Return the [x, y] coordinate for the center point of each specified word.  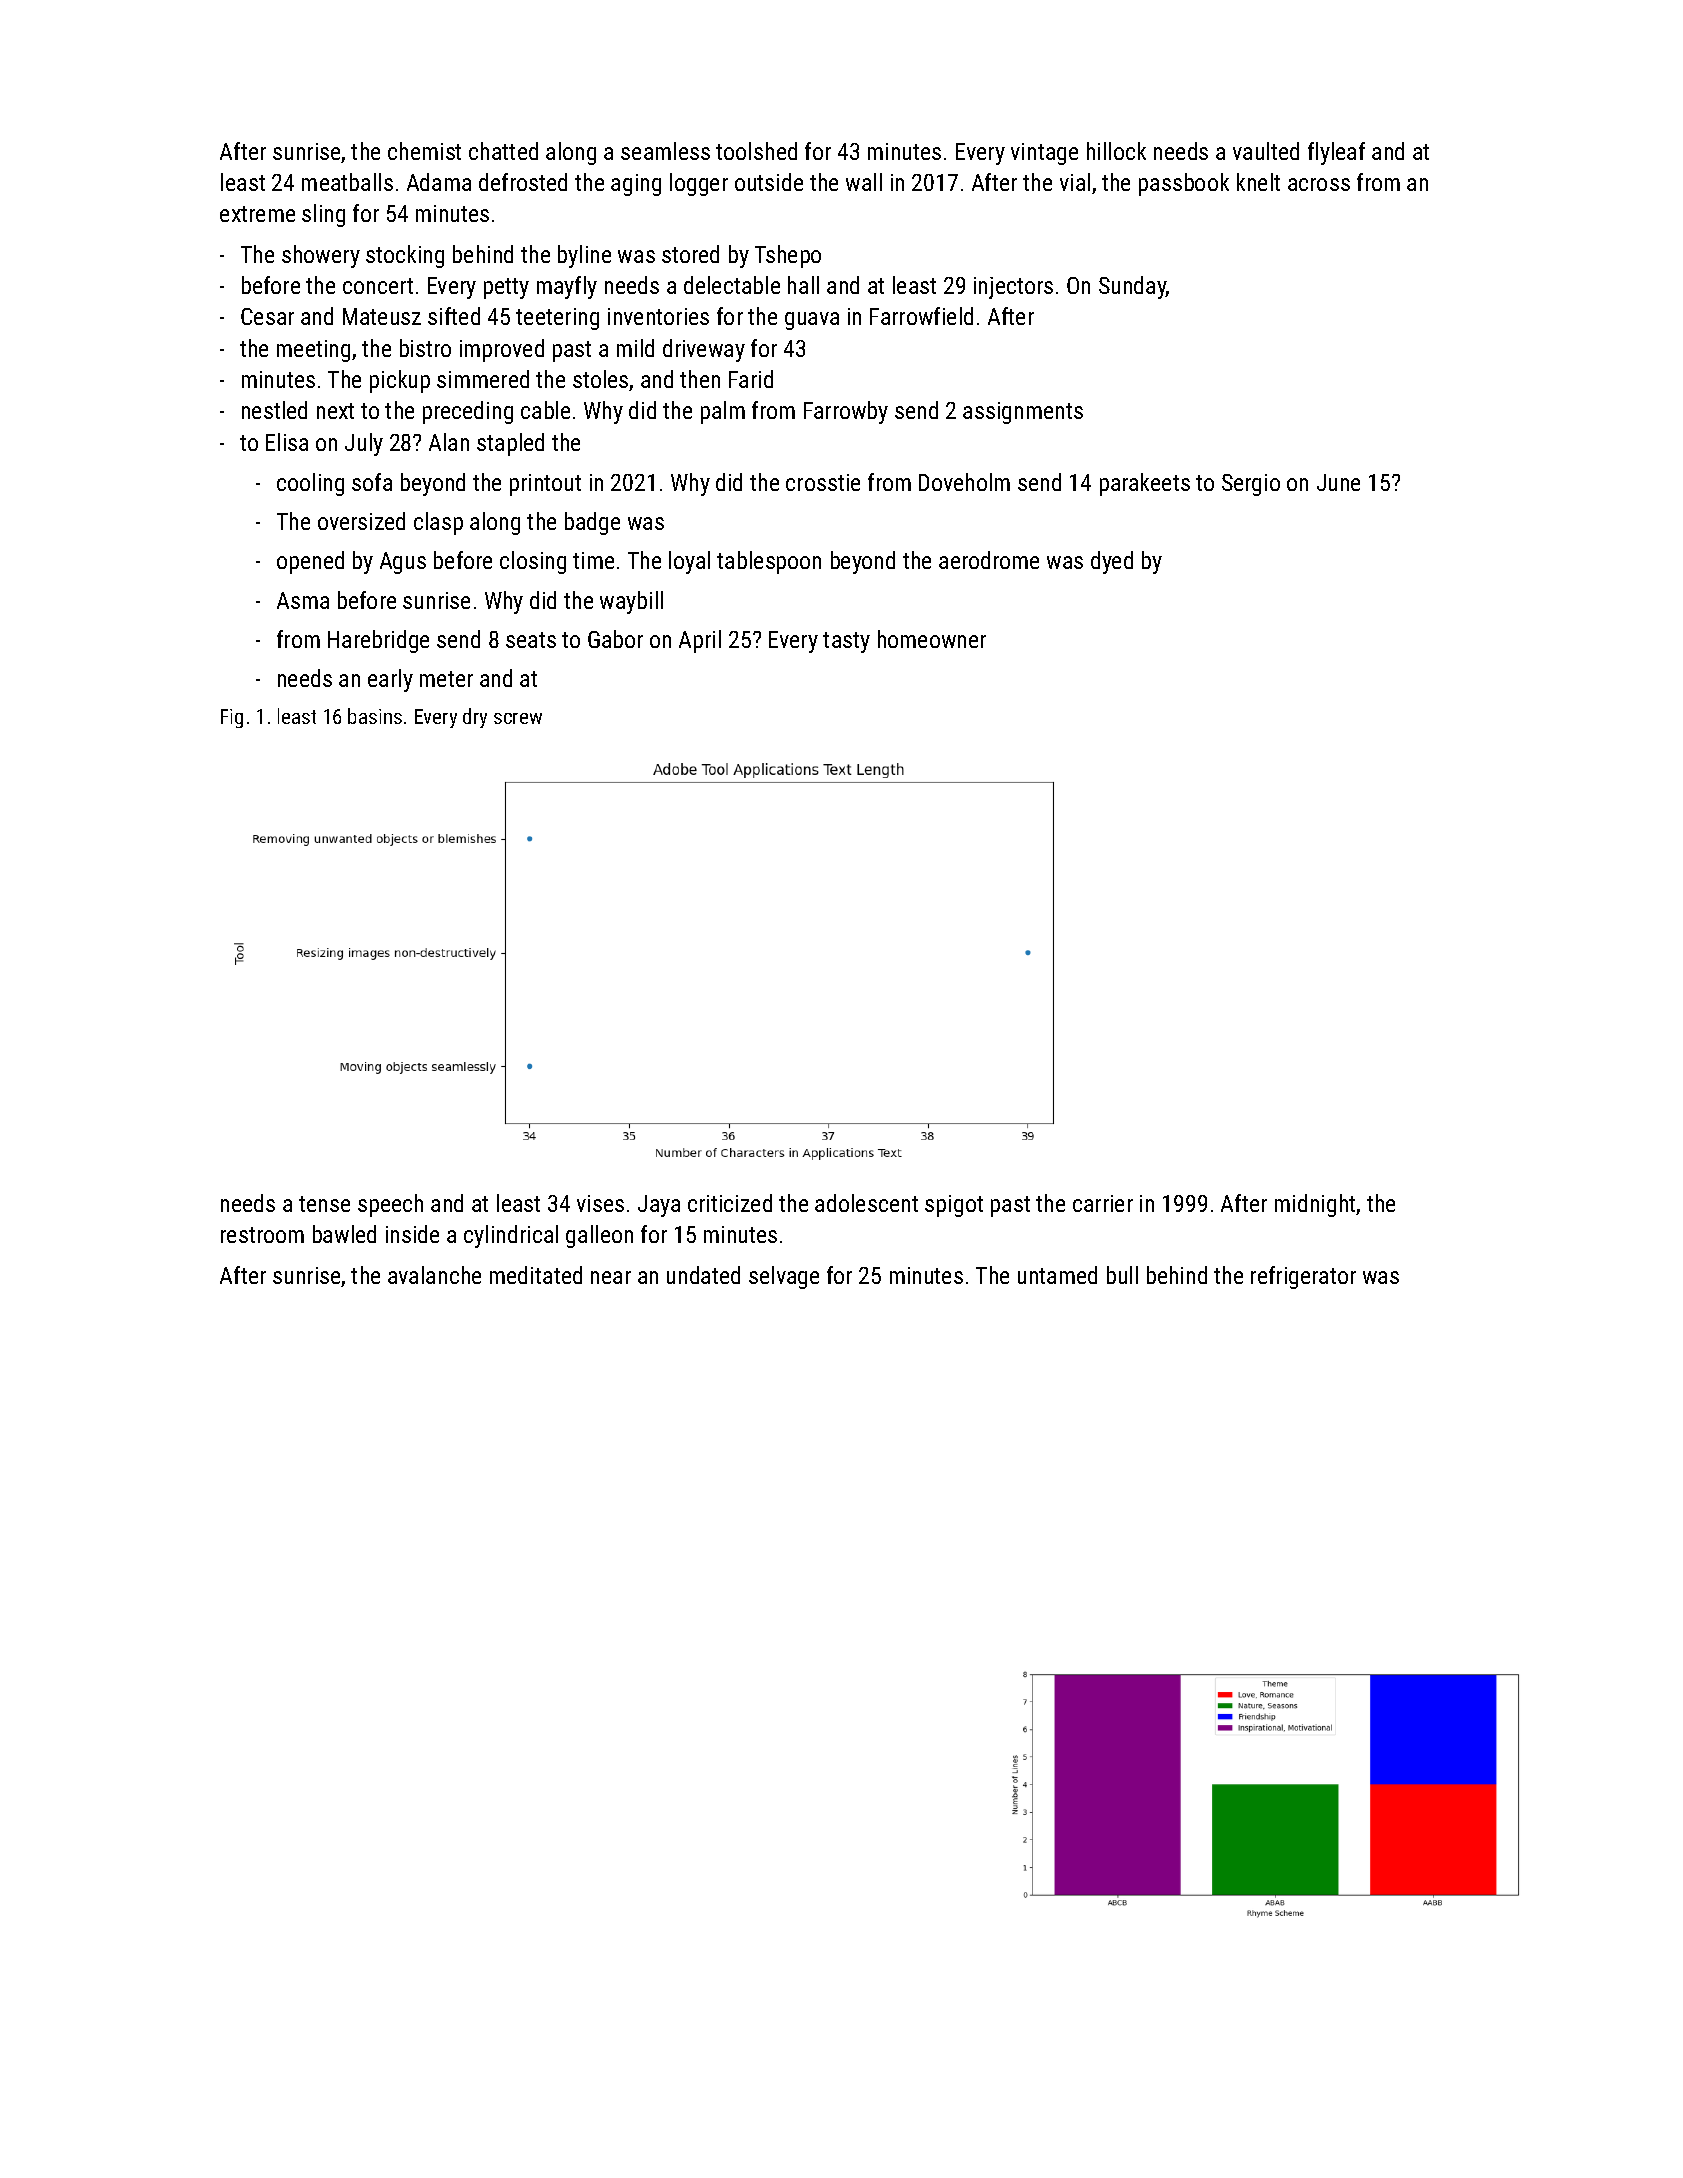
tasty [846, 642]
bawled [344, 1234]
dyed [1112, 562]
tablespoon [769, 562]
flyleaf [1336, 153]
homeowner [932, 639]
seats [531, 640]
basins [375, 716]
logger [699, 184]
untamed [1057, 1275]
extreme [257, 214]
